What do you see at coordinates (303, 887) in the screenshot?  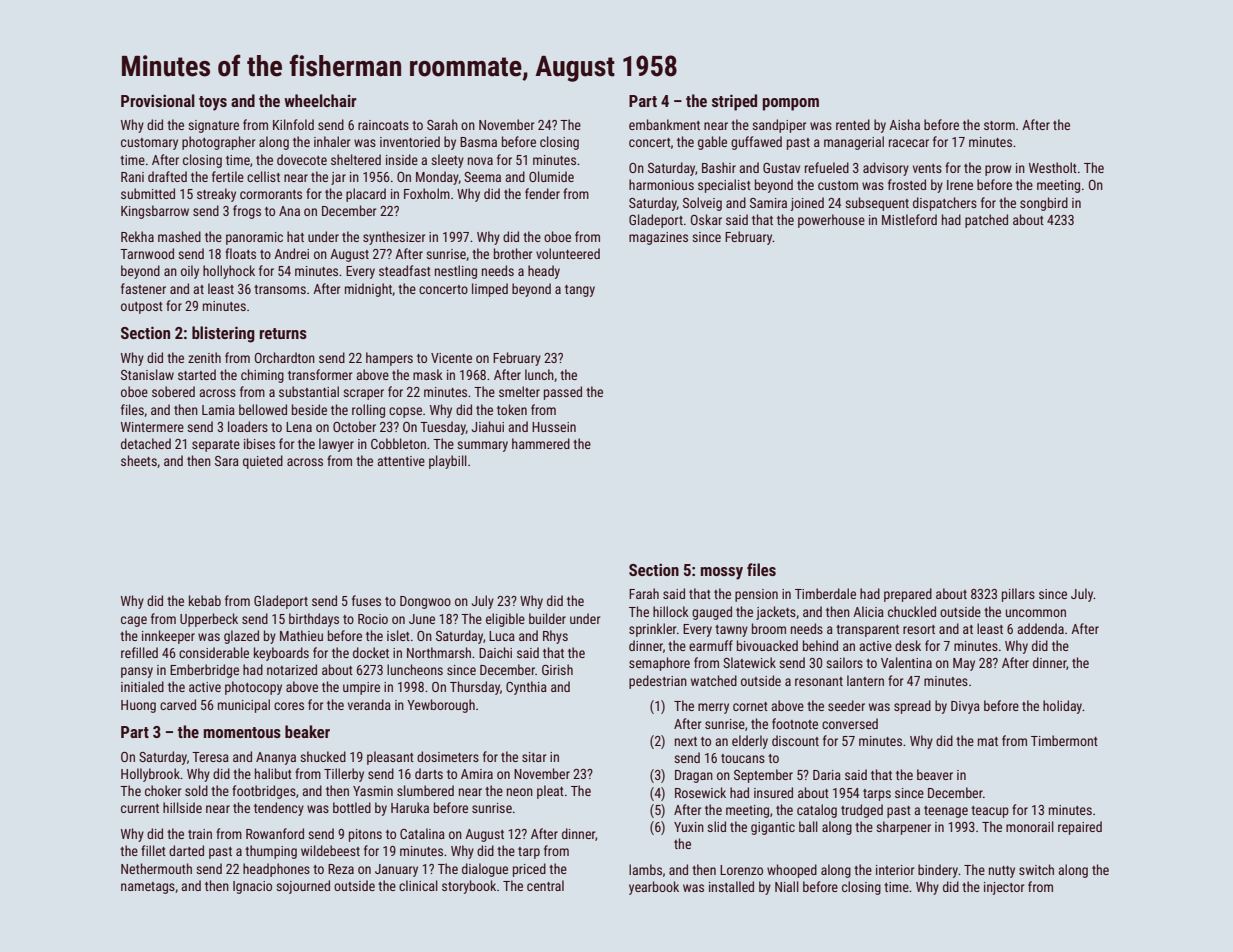 I see `sojourned` at bounding box center [303, 887].
